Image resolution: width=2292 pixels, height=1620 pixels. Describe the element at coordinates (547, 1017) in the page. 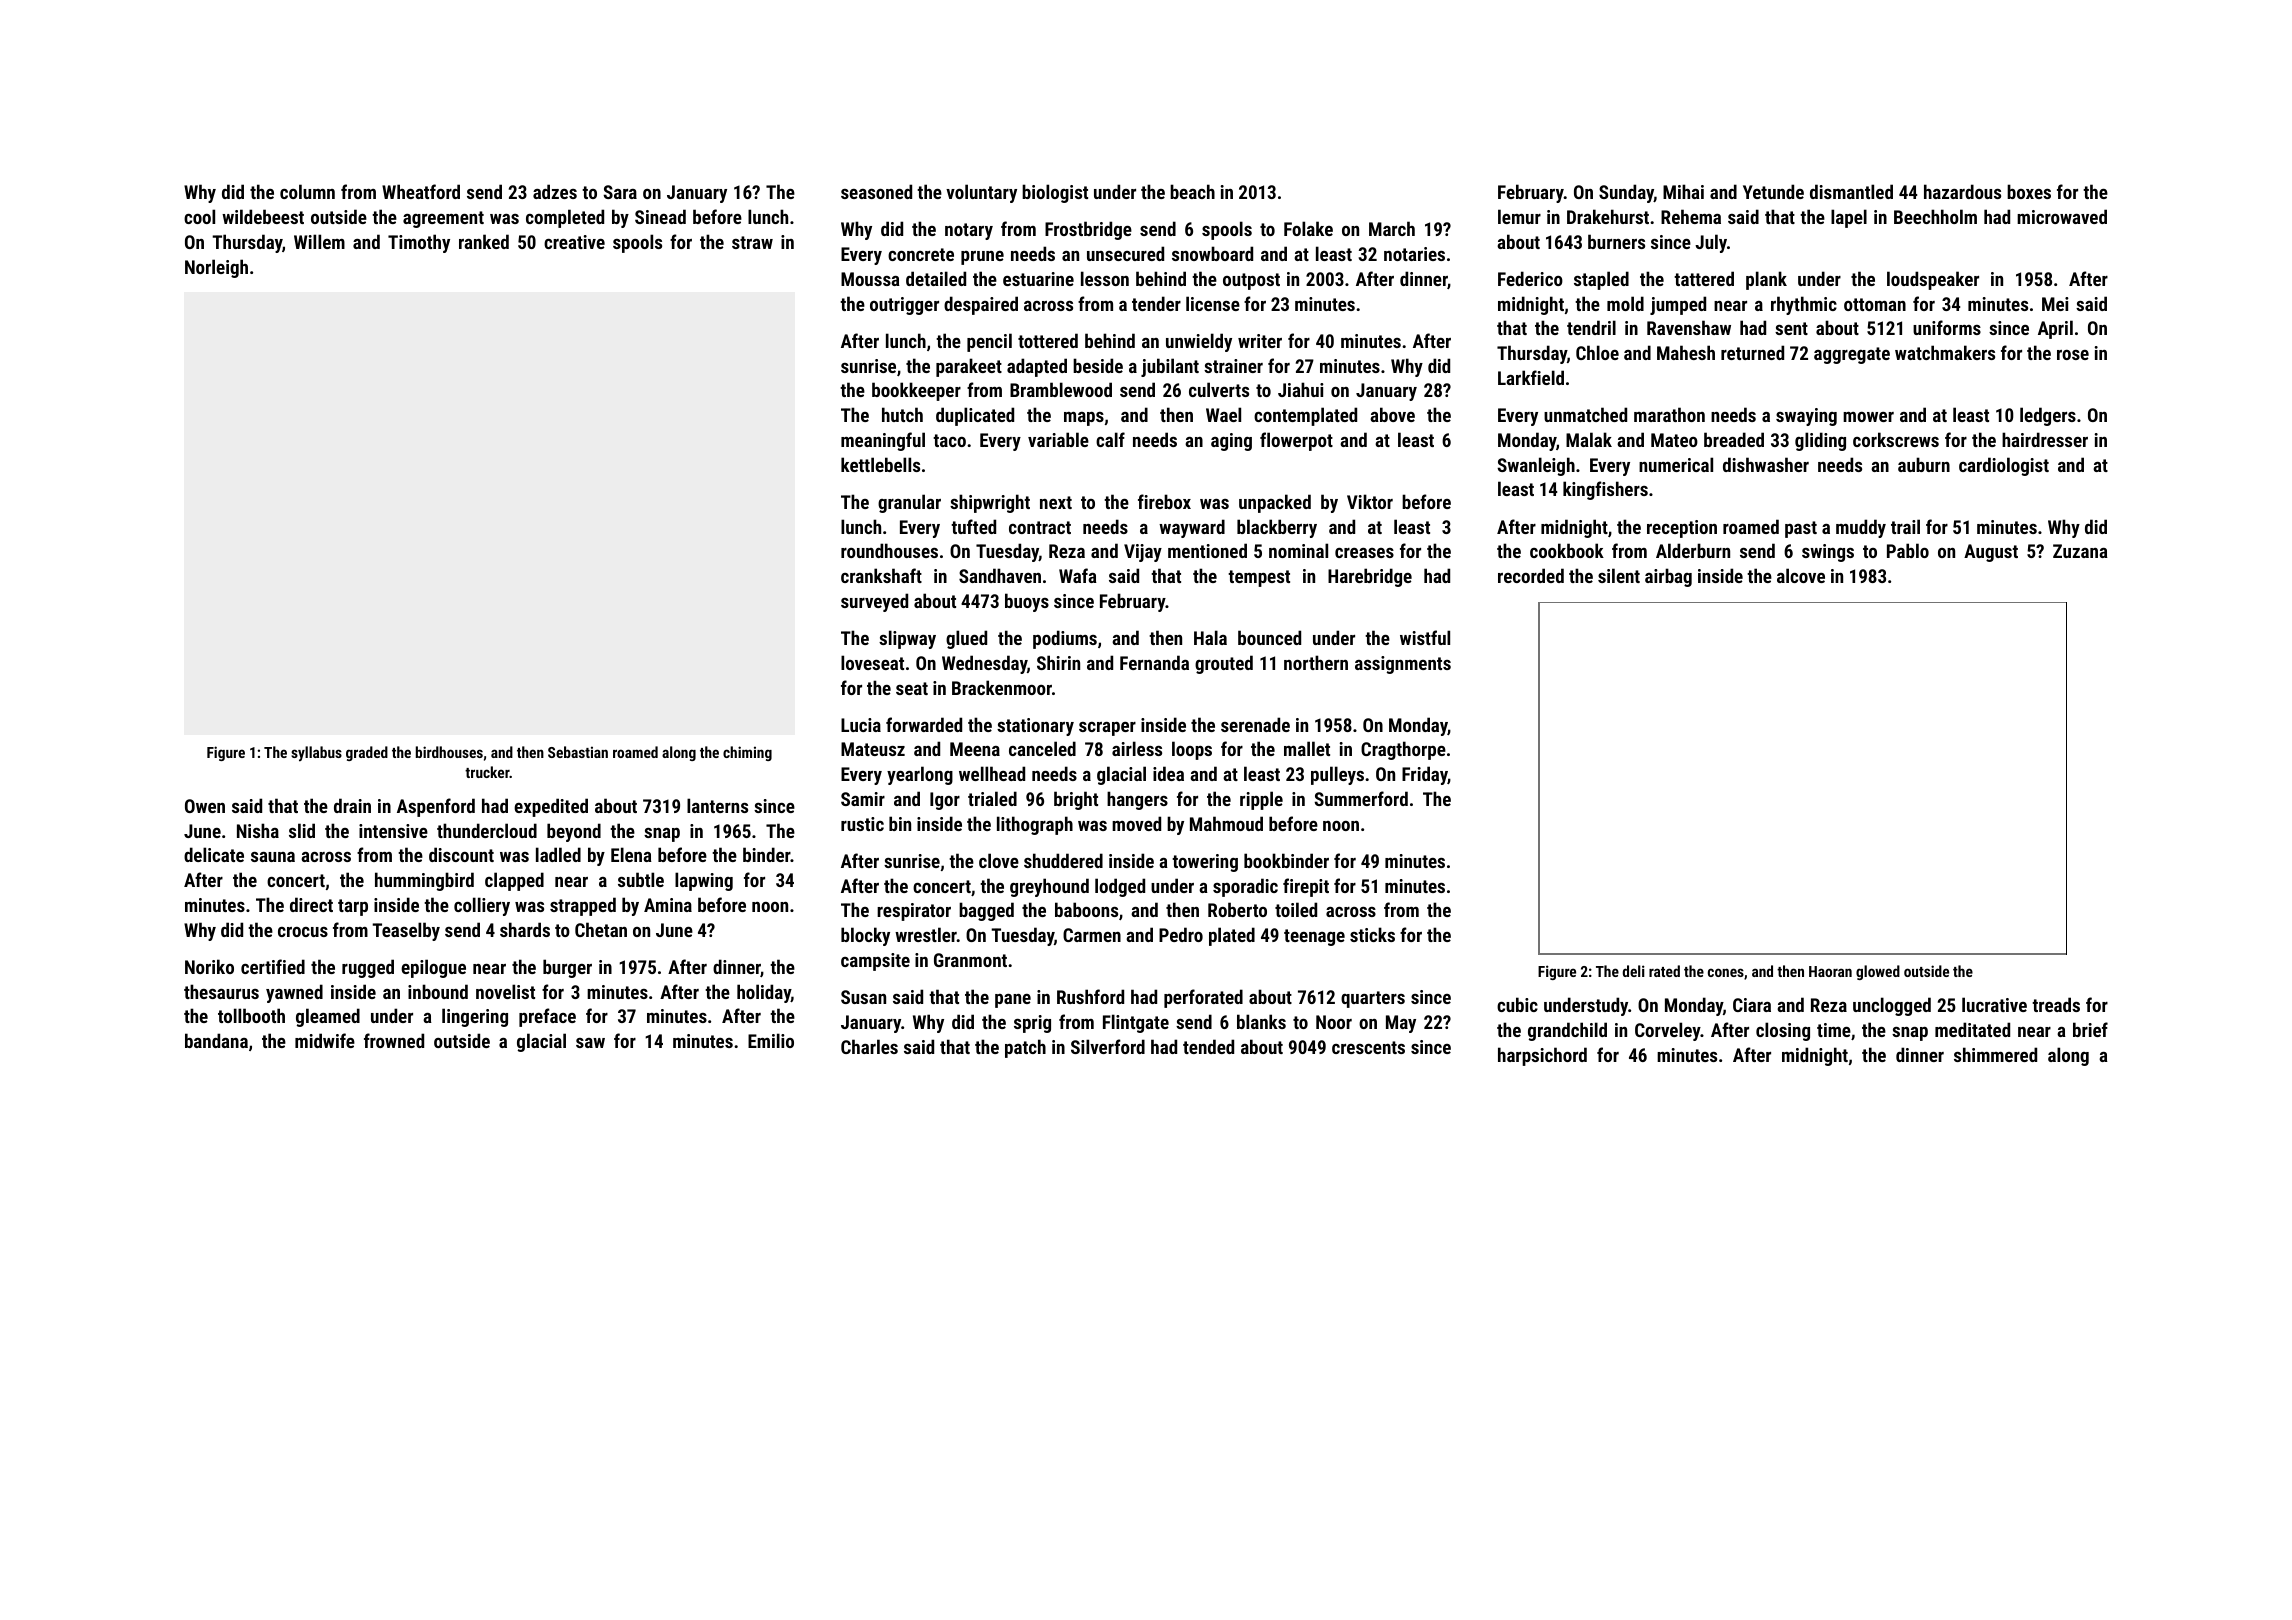

I see `preface` at that location.
